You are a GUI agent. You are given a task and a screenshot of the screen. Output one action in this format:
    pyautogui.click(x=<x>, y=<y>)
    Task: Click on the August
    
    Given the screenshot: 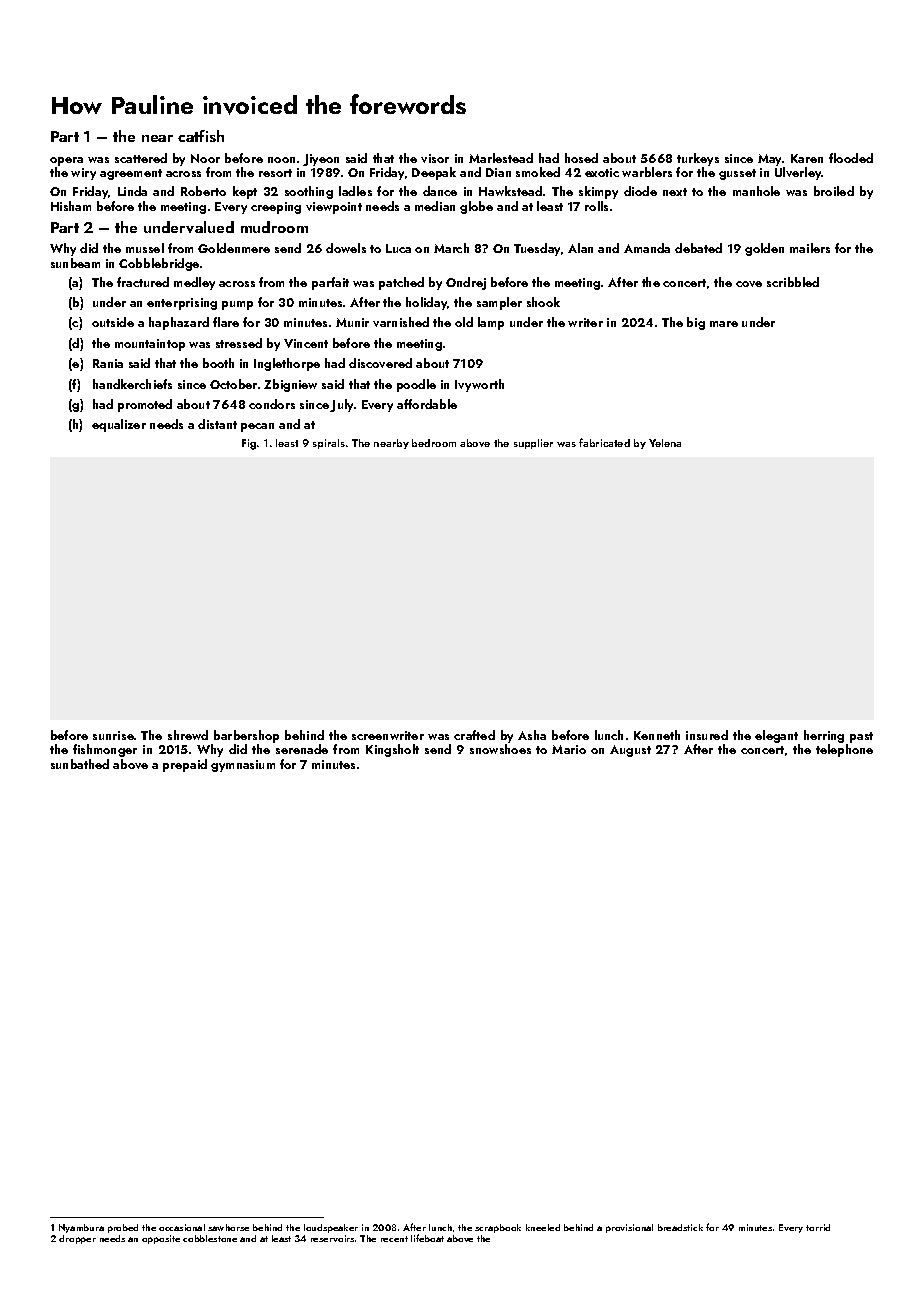 What is the action you would take?
    pyautogui.click(x=630, y=751)
